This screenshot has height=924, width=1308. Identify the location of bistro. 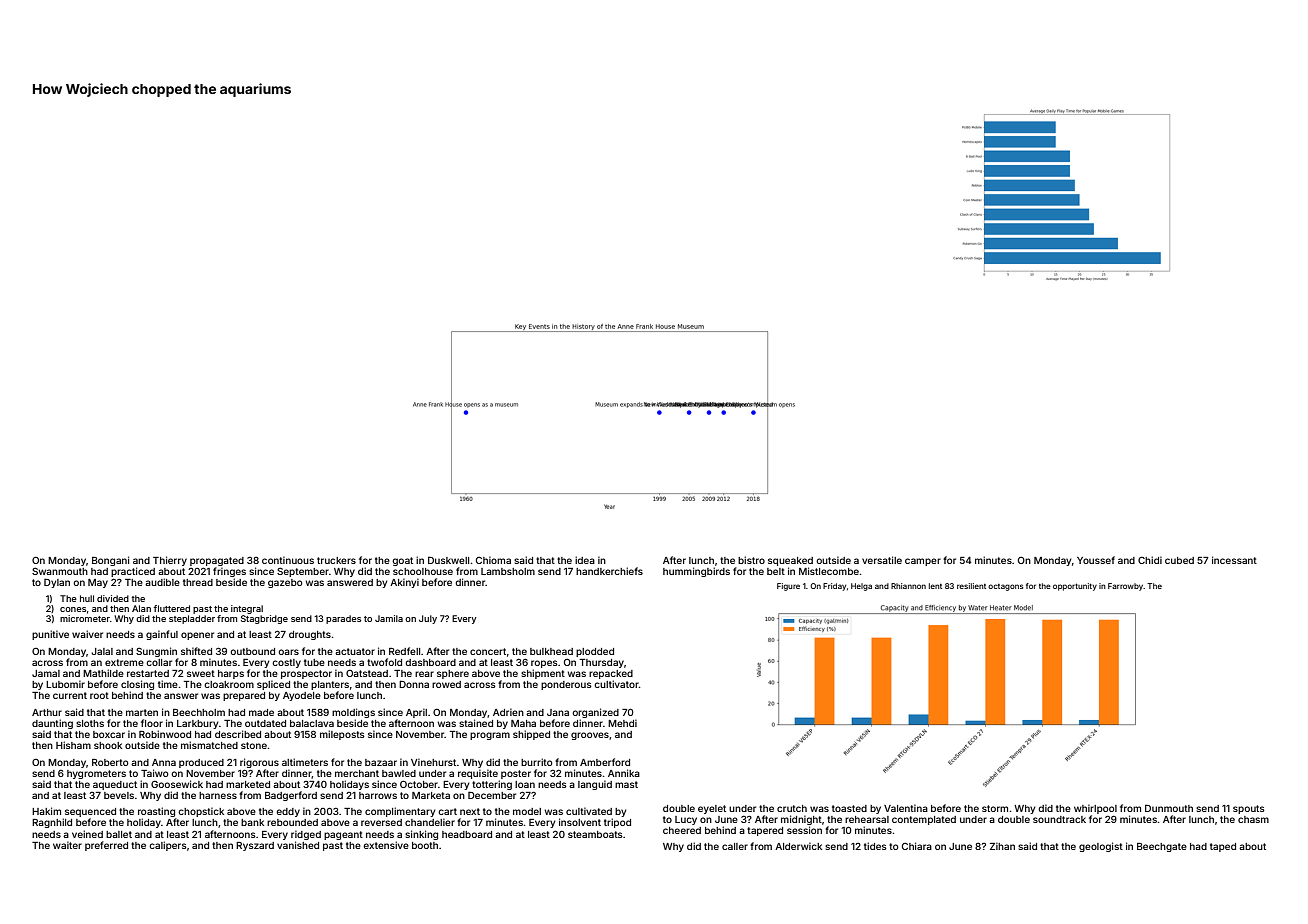
(751, 560).
